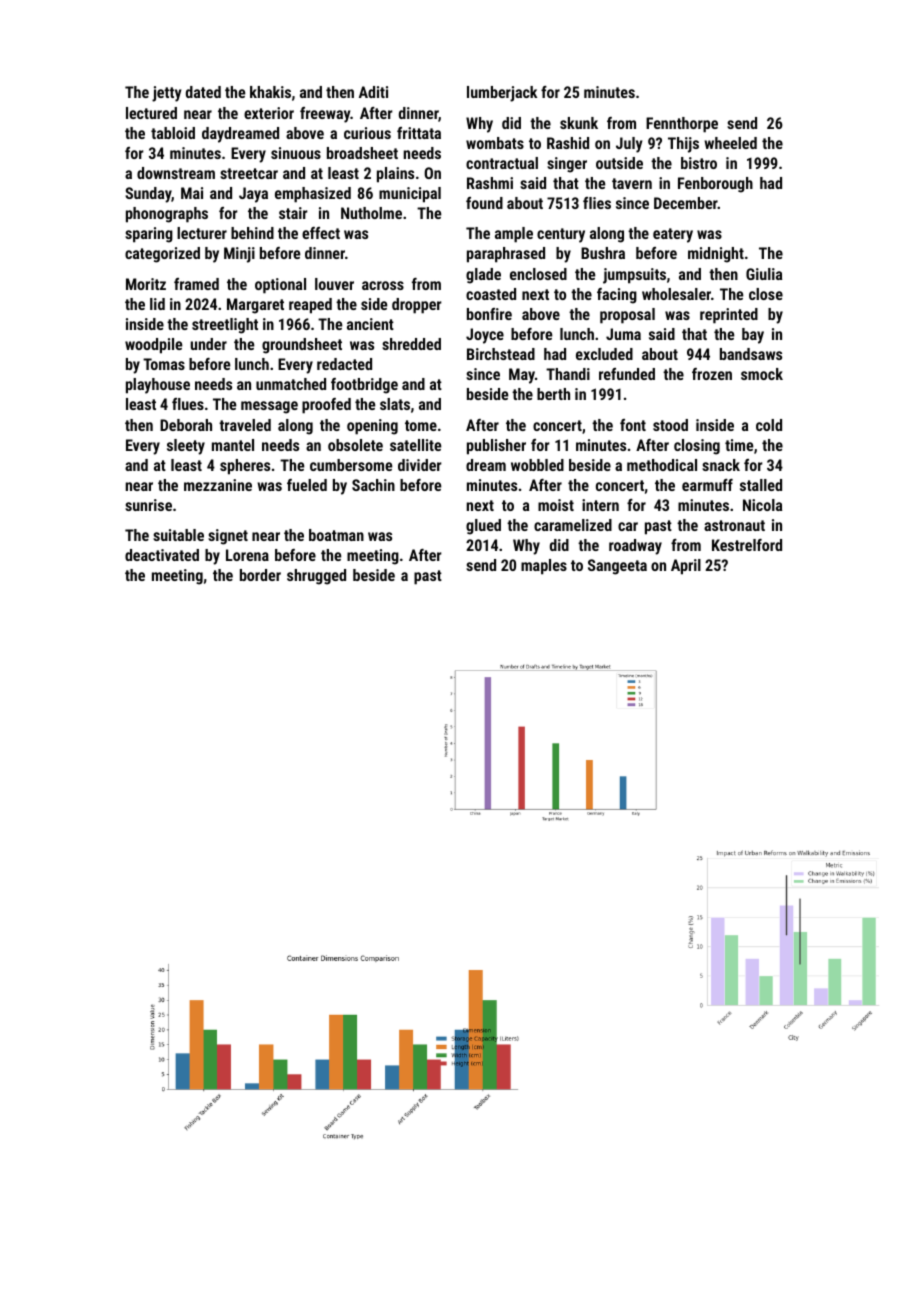  What do you see at coordinates (730, 143) in the image?
I see `wheeled` at bounding box center [730, 143].
